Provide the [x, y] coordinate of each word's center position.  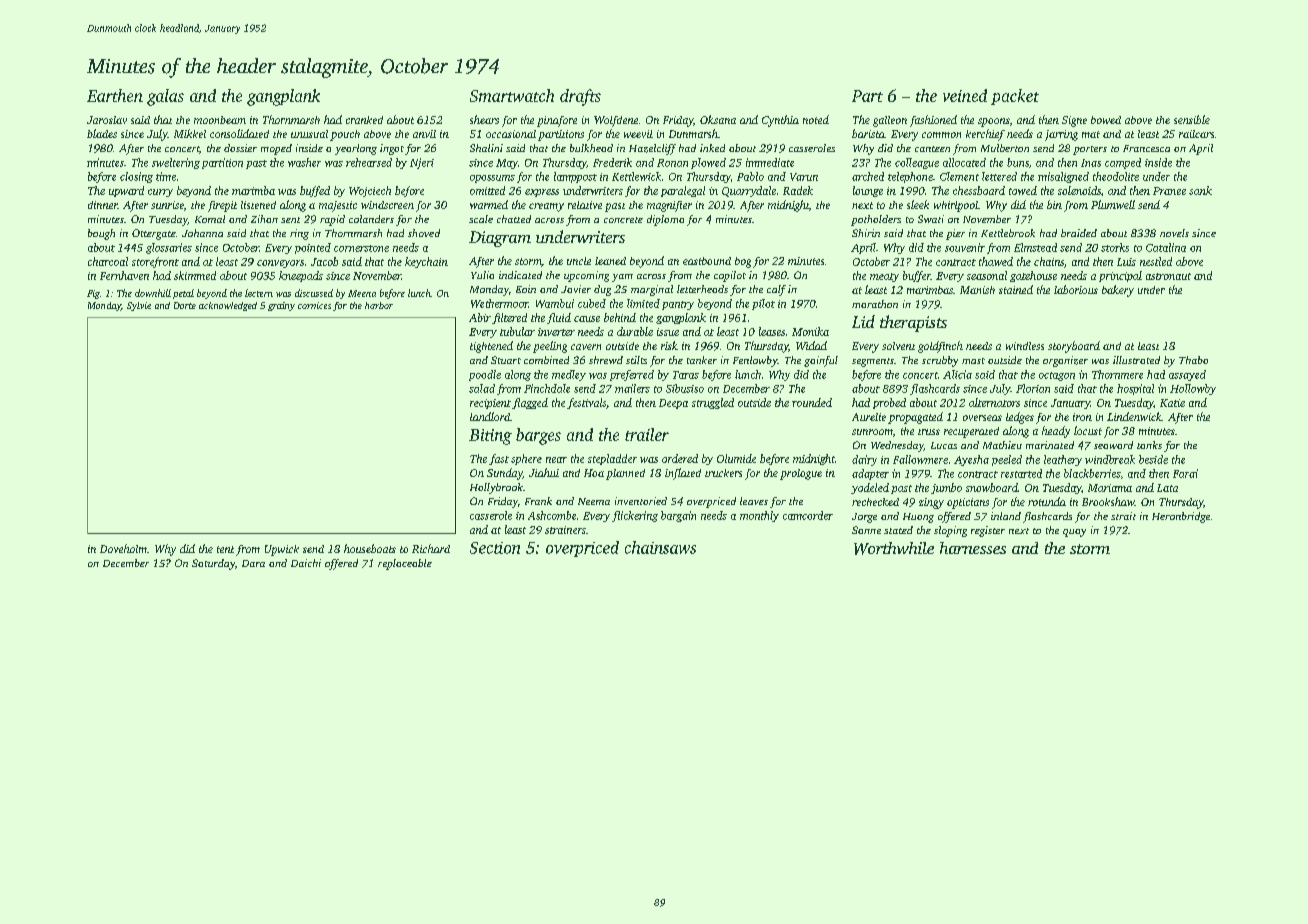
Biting [490, 437]
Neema [594, 501]
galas [165, 97]
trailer [647, 434]
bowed [1106, 120]
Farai [1185, 473]
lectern [259, 293]
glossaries [169, 248]
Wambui [555, 303]
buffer [917, 276]
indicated [520, 275]
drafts [580, 97]
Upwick [282, 550]
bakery [1118, 291]
